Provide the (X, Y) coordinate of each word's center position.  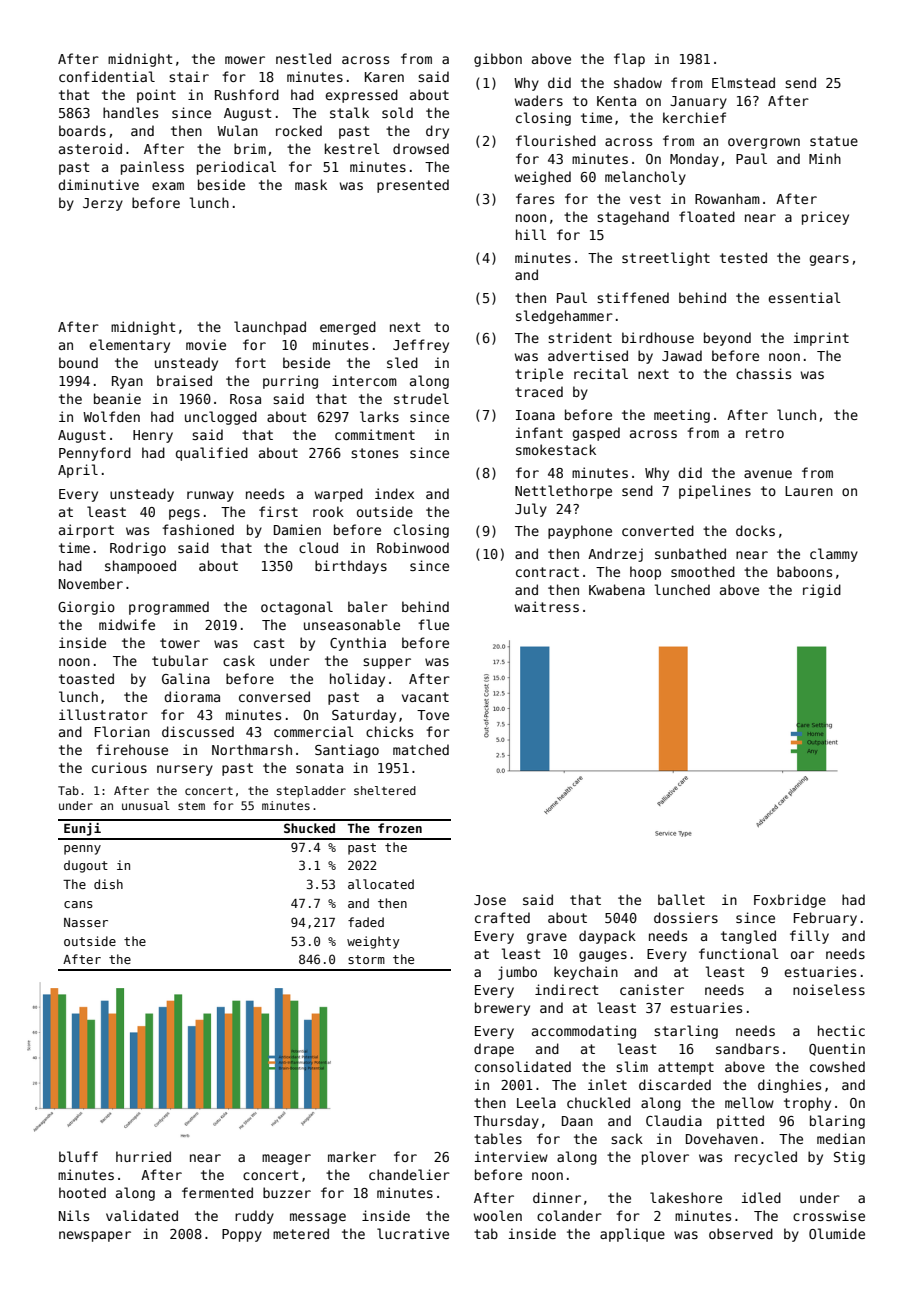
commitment (375, 434)
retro (765, 433)
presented (413, 186)
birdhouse (658, 337)
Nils (74, 1215)
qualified (212, 454)
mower (245, 60)
